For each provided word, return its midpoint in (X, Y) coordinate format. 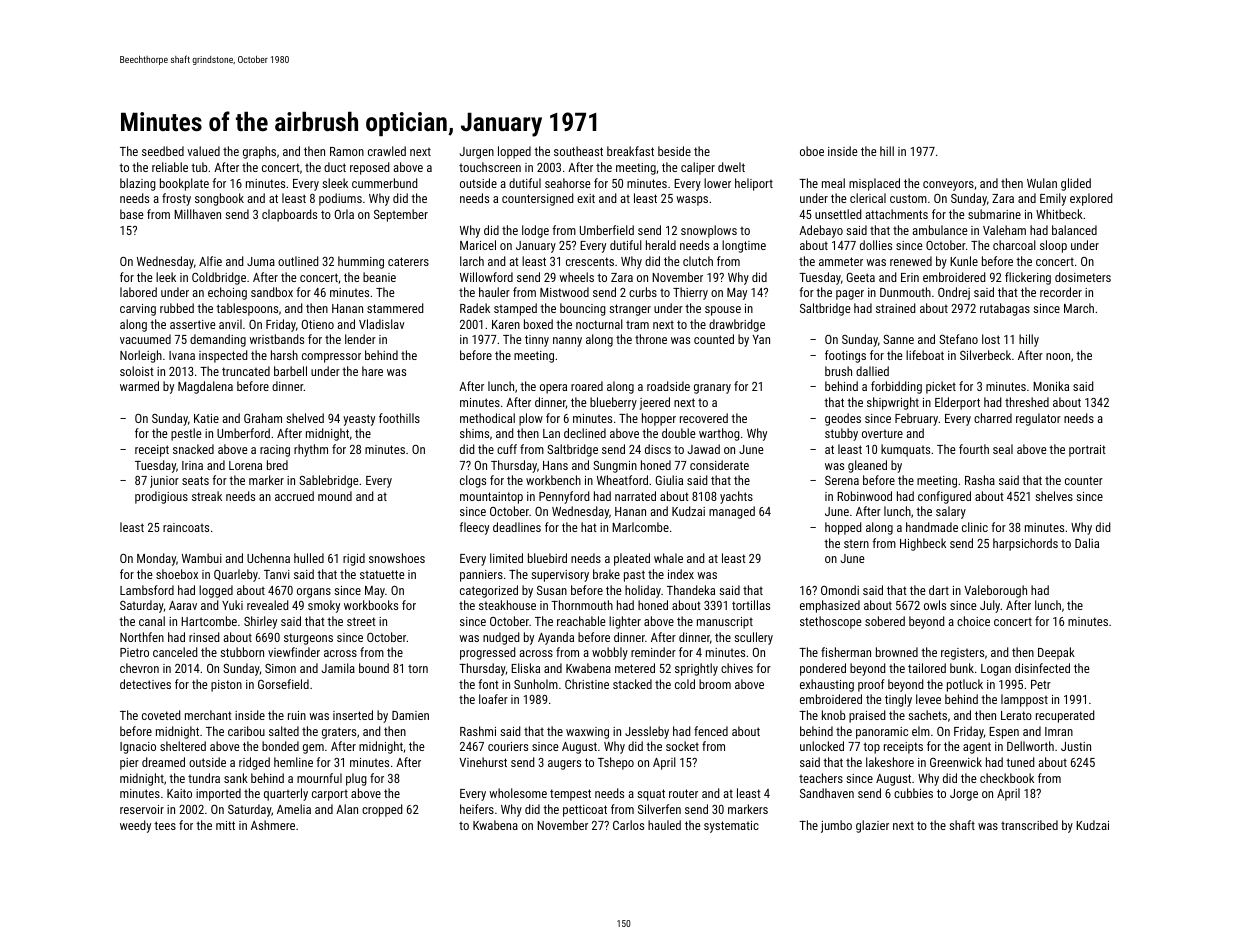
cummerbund (385, 183)
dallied (872, 371)
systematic (731, 827)
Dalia (1087, 543)
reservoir (142, 809)
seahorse (568, 183)
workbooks (371, 605)
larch (472, 261)
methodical (487, 418)
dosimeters (1083, 277)
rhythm (311, 450)
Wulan (1042, 183)
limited (506, 558)
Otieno (318, 324)
